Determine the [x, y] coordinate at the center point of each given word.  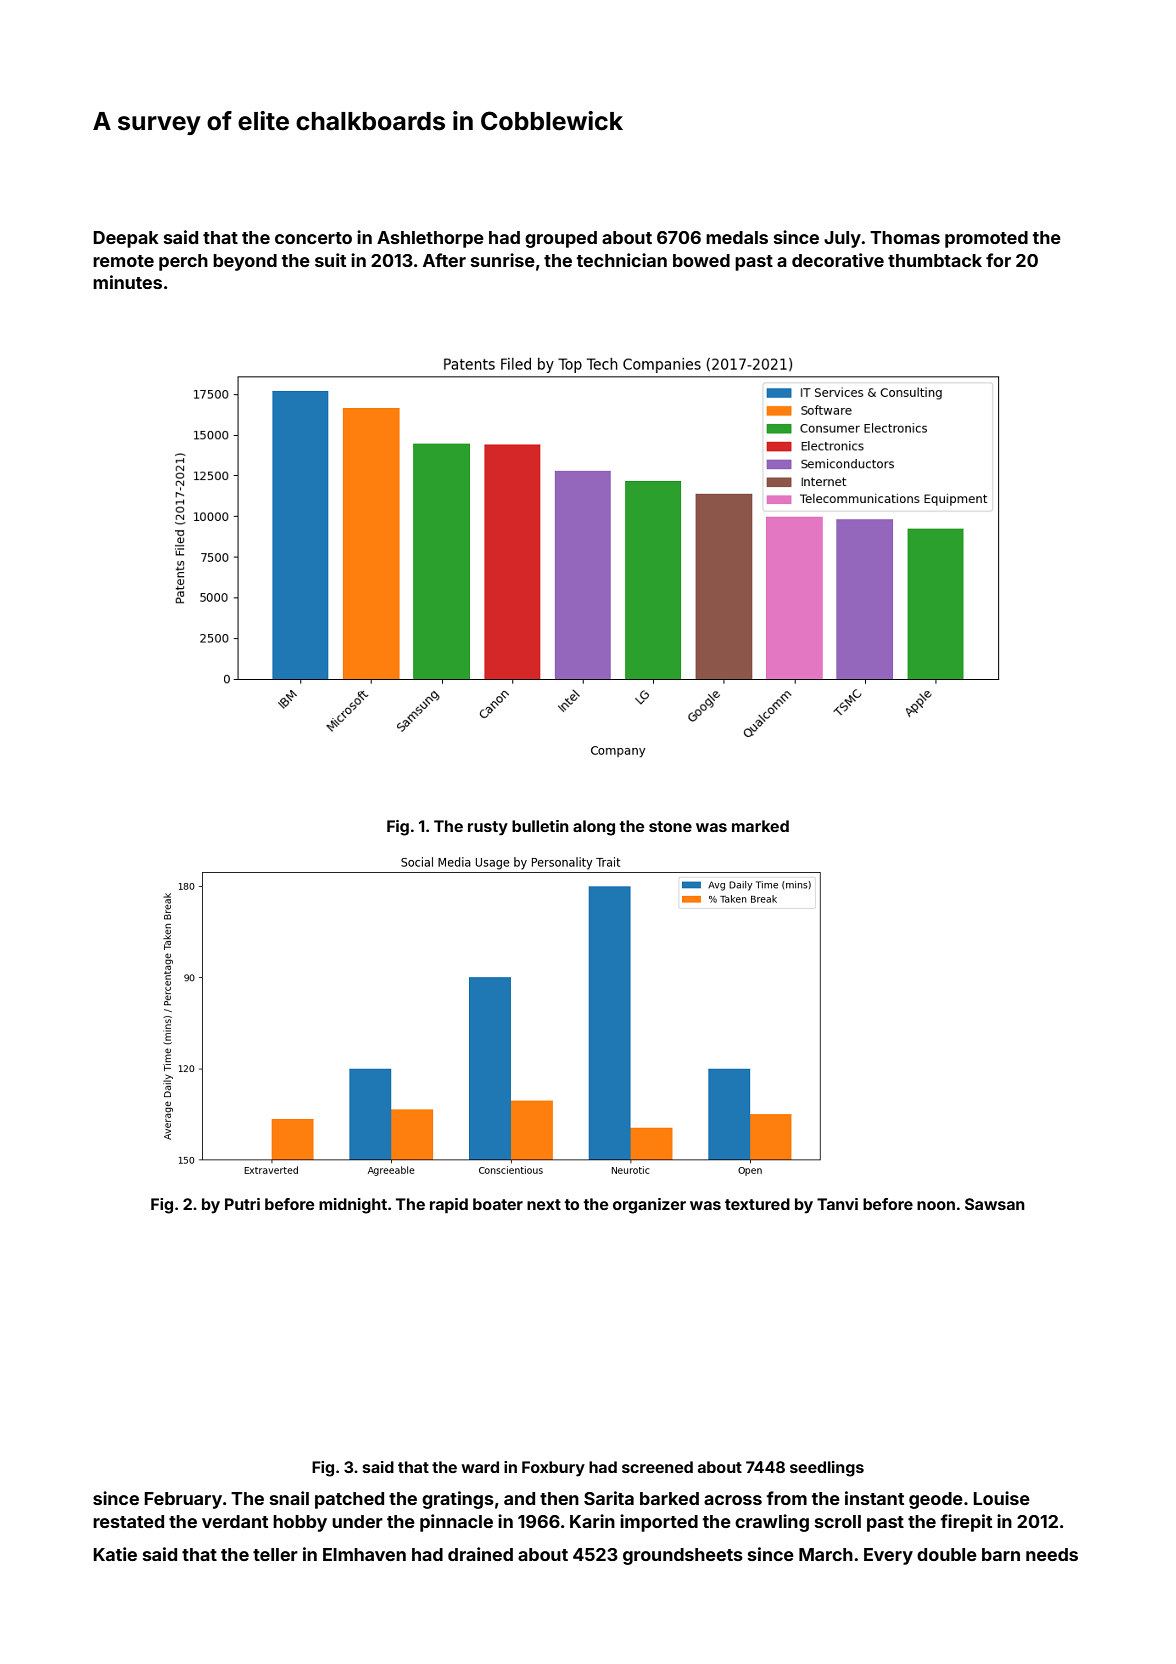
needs [1052, 1554]
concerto [313, 238]
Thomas [905, 237]
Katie [115, 1554]
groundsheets [683, 1556]
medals [737, 237]
